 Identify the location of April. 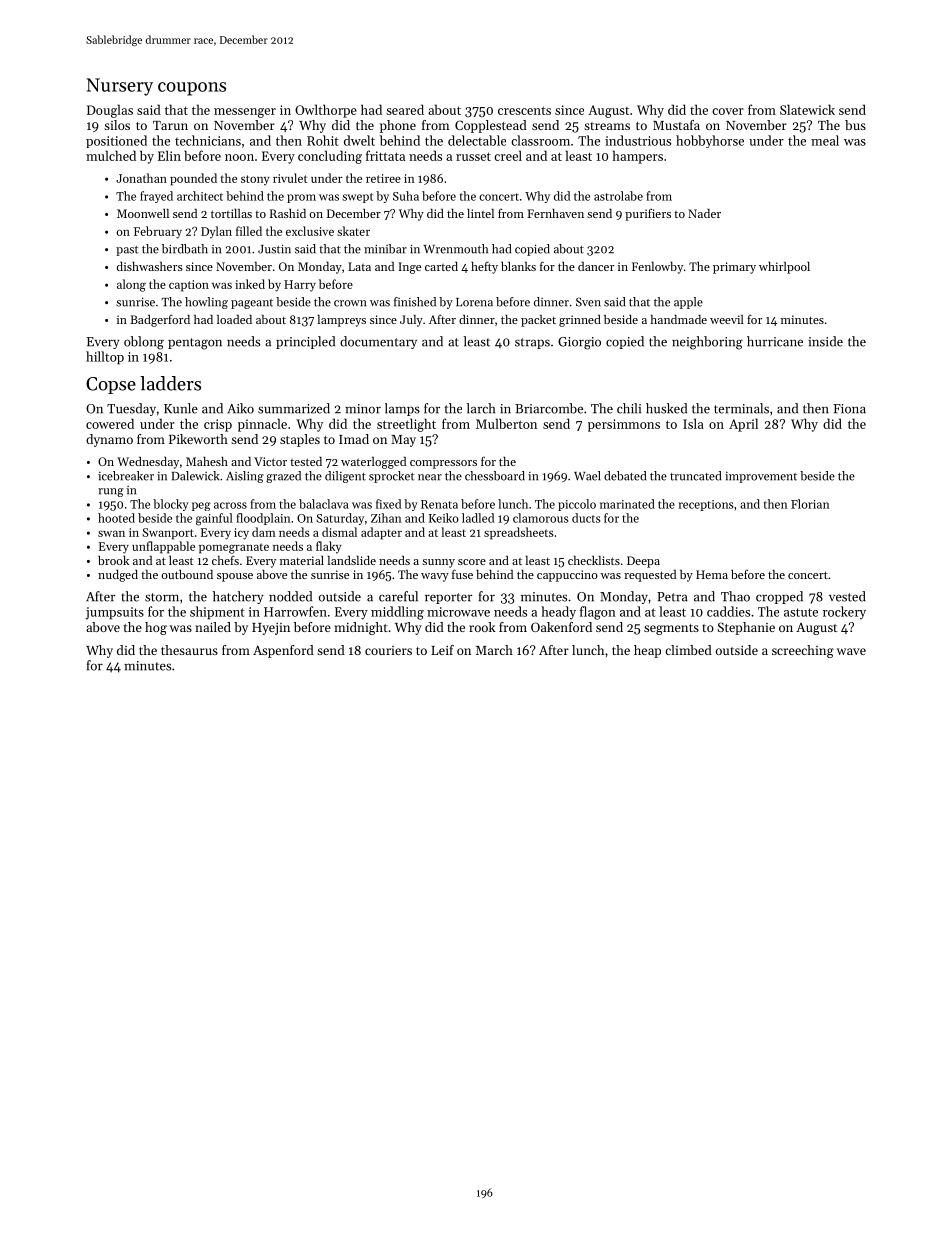
(743, 425).
